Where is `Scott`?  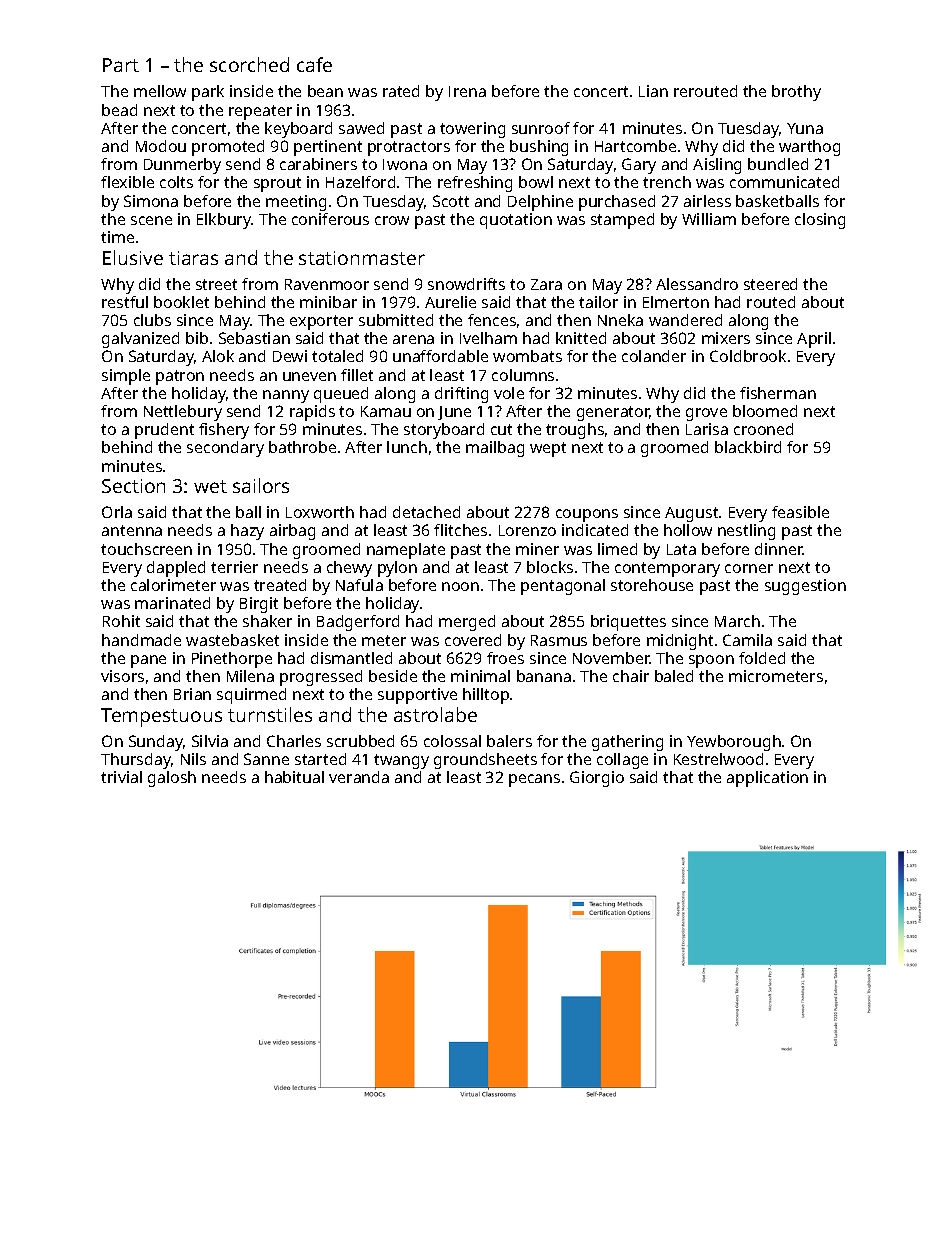 Scott is located at coordinates (451, 201).
